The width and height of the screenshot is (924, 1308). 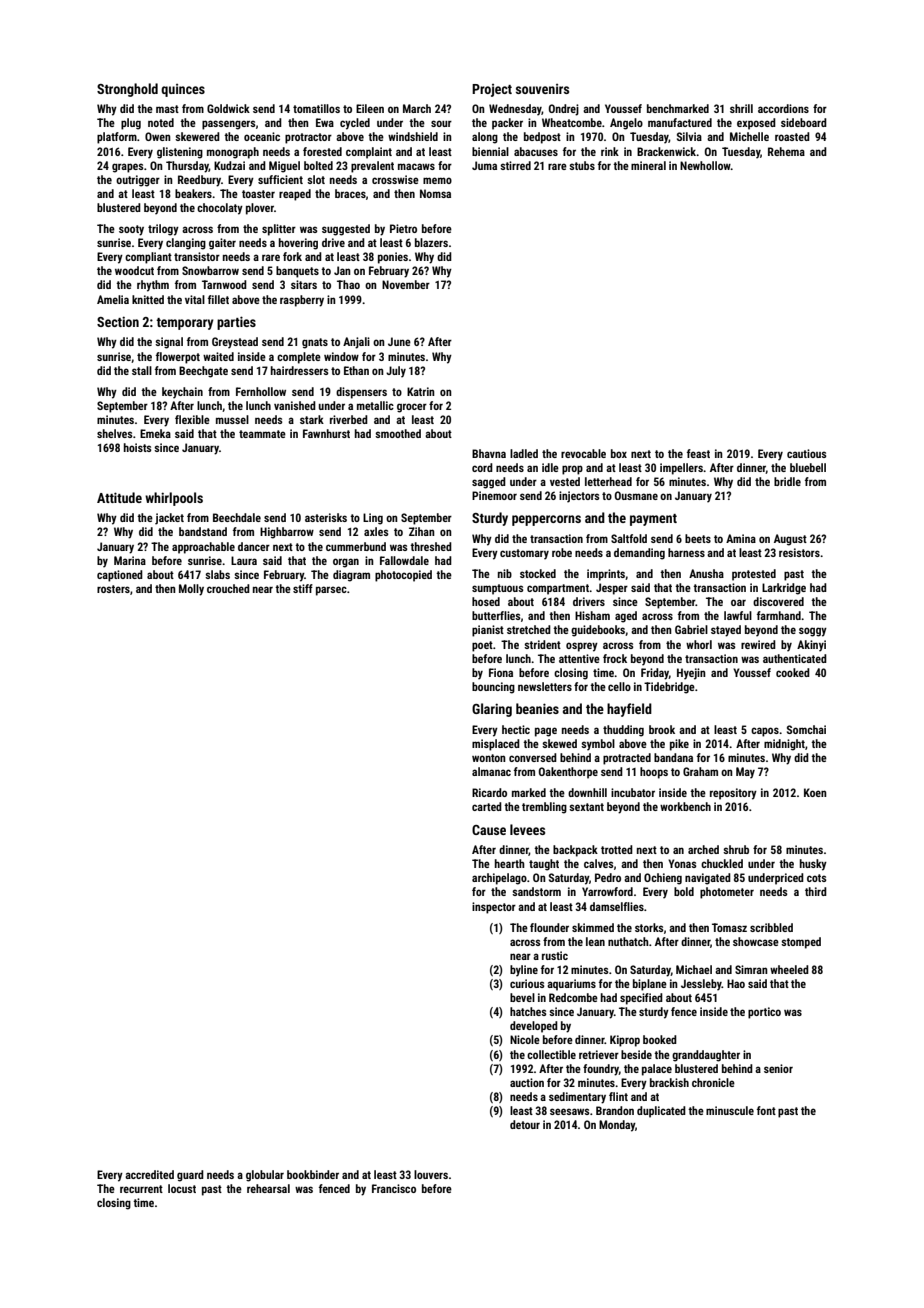 I want to click on granddaughter, so click(x=706, y=1056).
